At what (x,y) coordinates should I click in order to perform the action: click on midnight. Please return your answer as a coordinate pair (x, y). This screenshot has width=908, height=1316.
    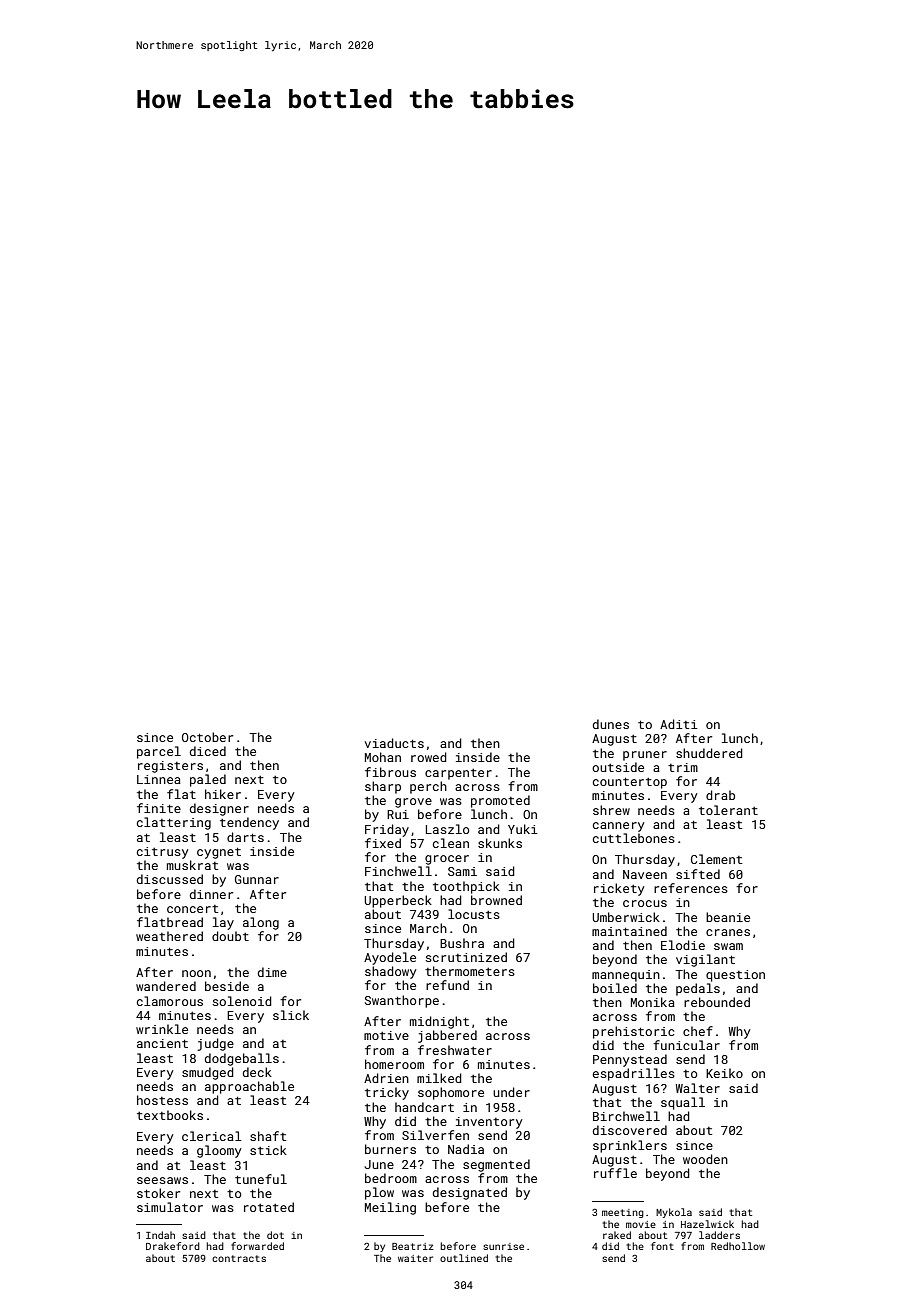
    Looking at the image, I should click on (439, 1022).
